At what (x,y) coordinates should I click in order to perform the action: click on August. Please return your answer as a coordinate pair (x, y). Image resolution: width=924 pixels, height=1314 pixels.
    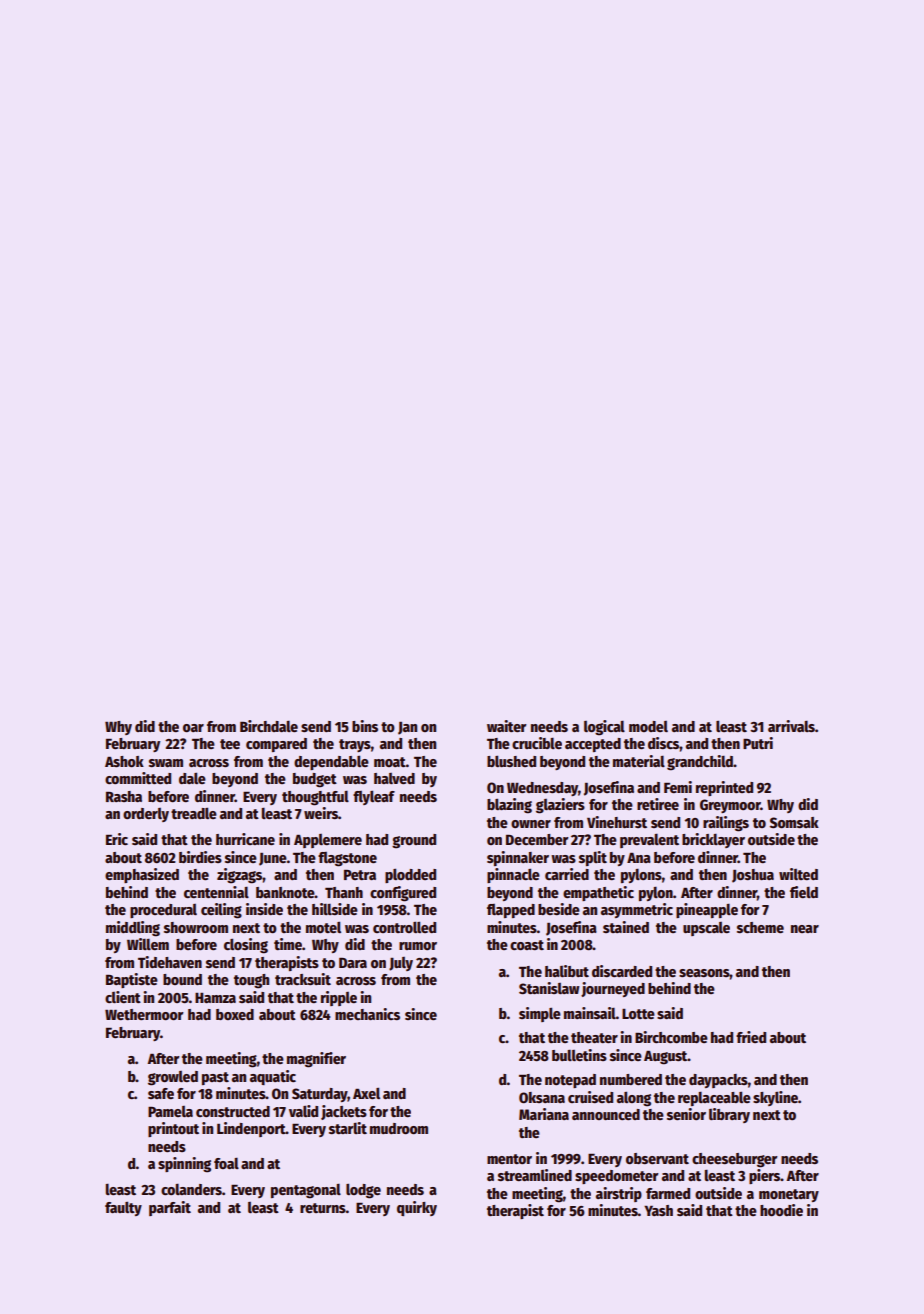
    Looking at the image, I should click on (666, 1058).
